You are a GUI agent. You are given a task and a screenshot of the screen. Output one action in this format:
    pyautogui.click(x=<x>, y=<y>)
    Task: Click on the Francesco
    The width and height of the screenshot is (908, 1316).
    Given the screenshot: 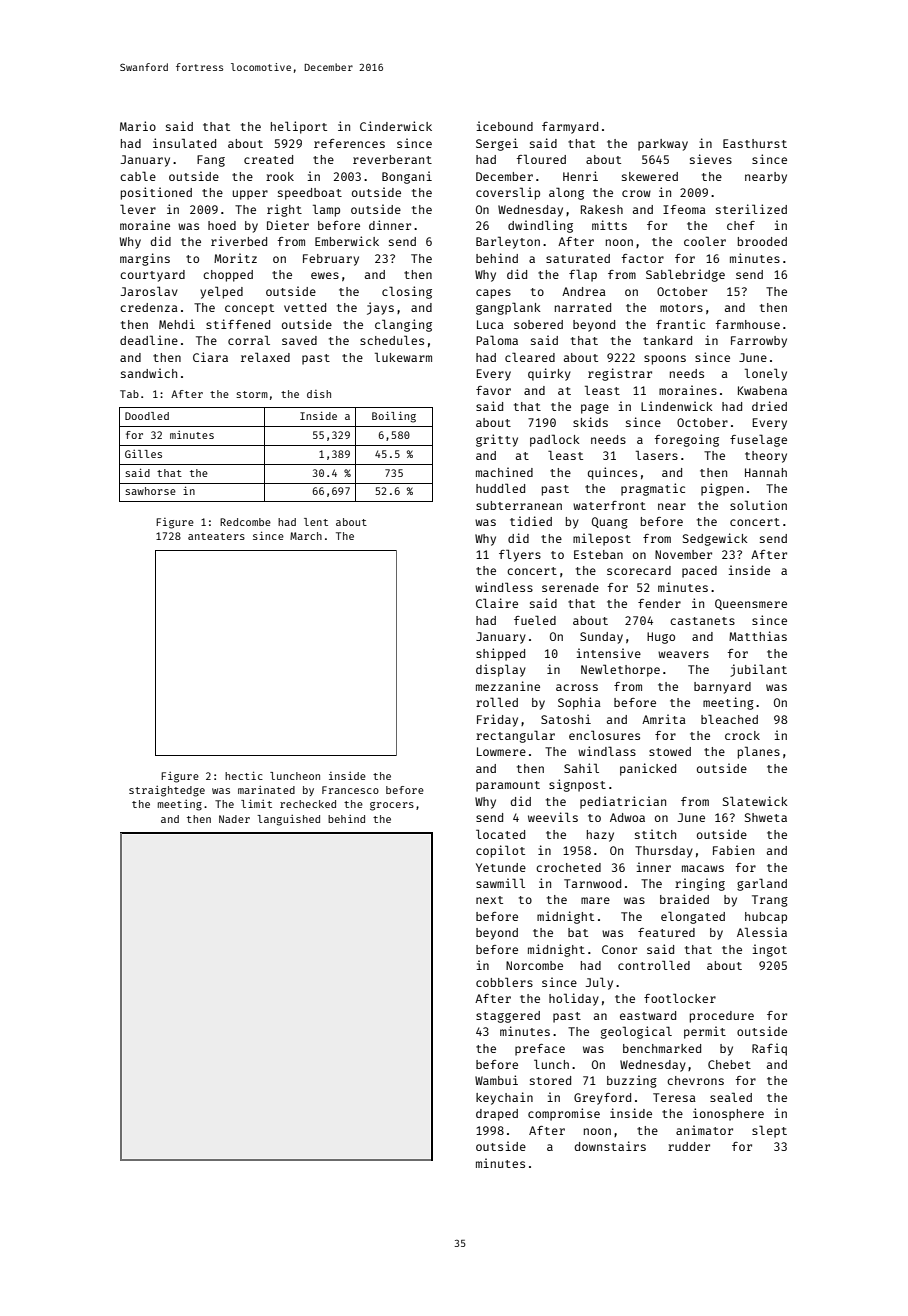 What is the action you would take?
    pyautogui.click(x=350, y=790)
